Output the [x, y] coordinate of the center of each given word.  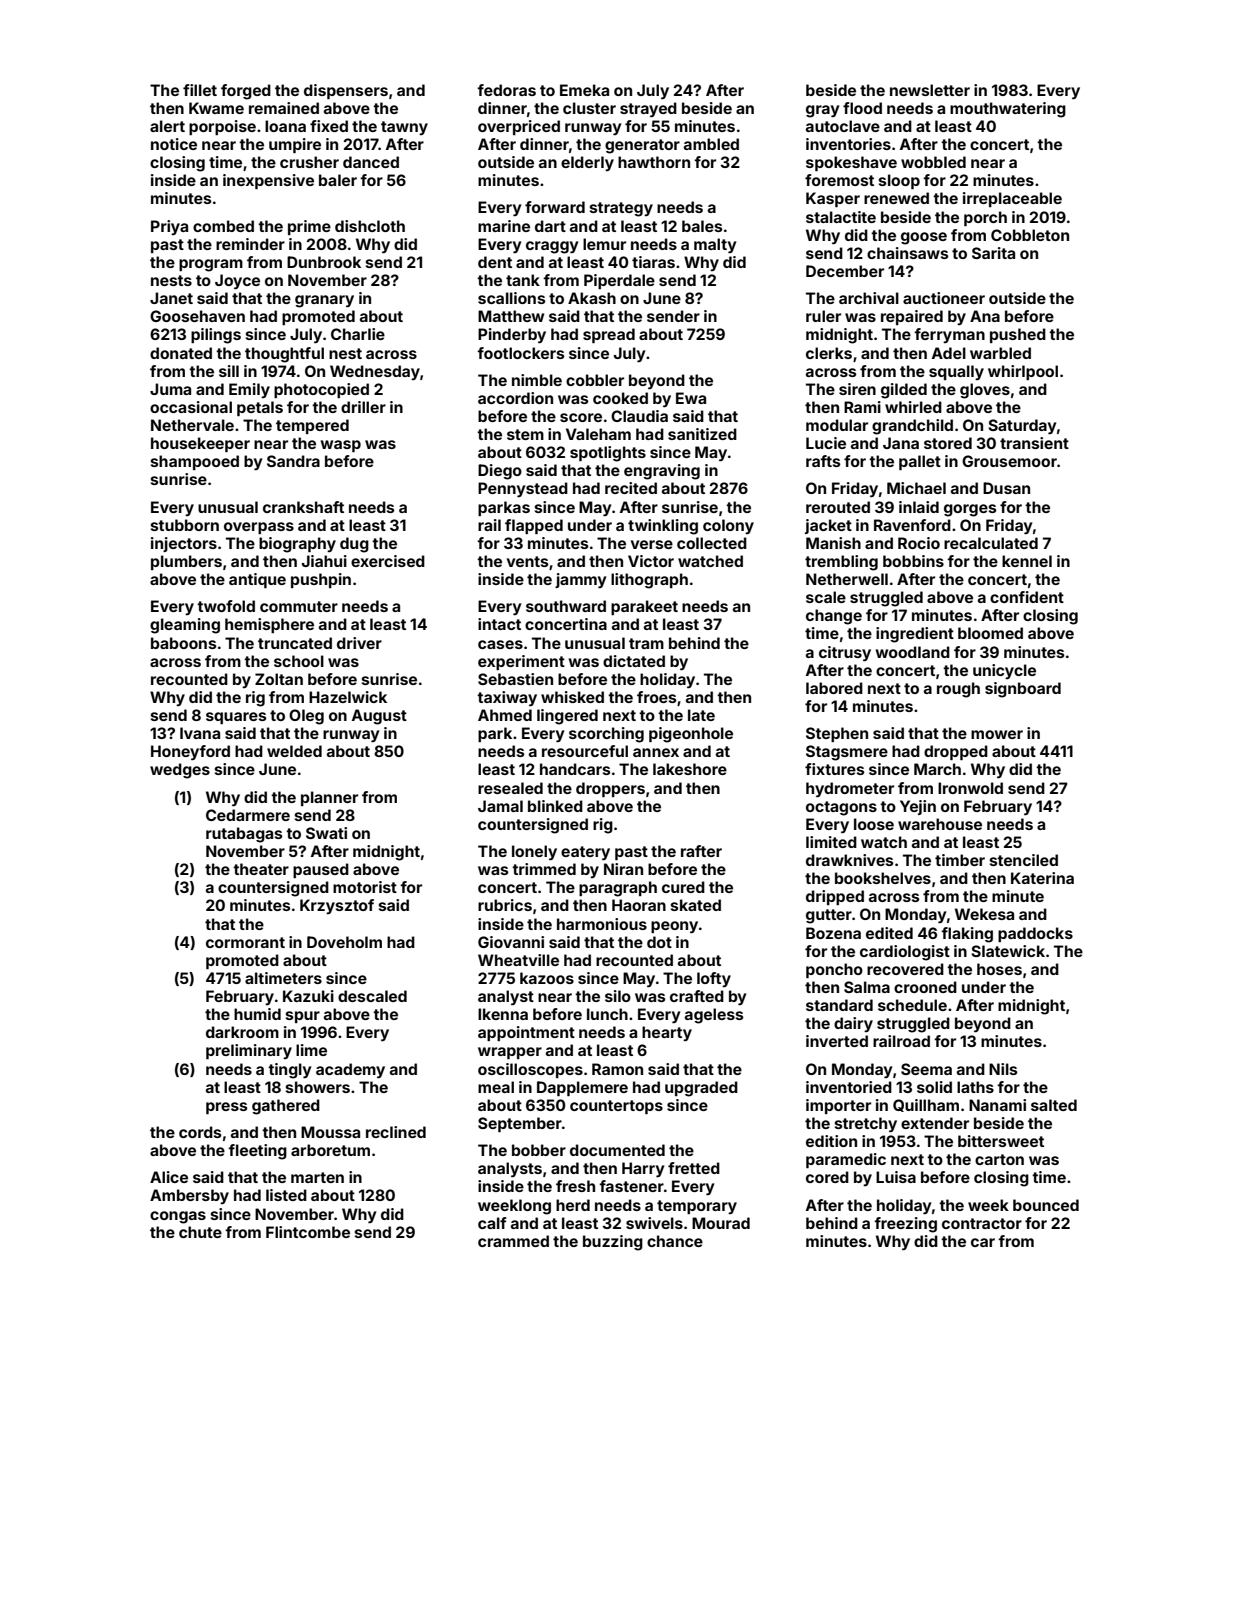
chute [200, 1232]
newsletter [930, 90]
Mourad [721, 1223]
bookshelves [883, 878]
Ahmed [505, 715]
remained [284, 108]
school [299, 661]
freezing [905, 1225]
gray [822, 111]
